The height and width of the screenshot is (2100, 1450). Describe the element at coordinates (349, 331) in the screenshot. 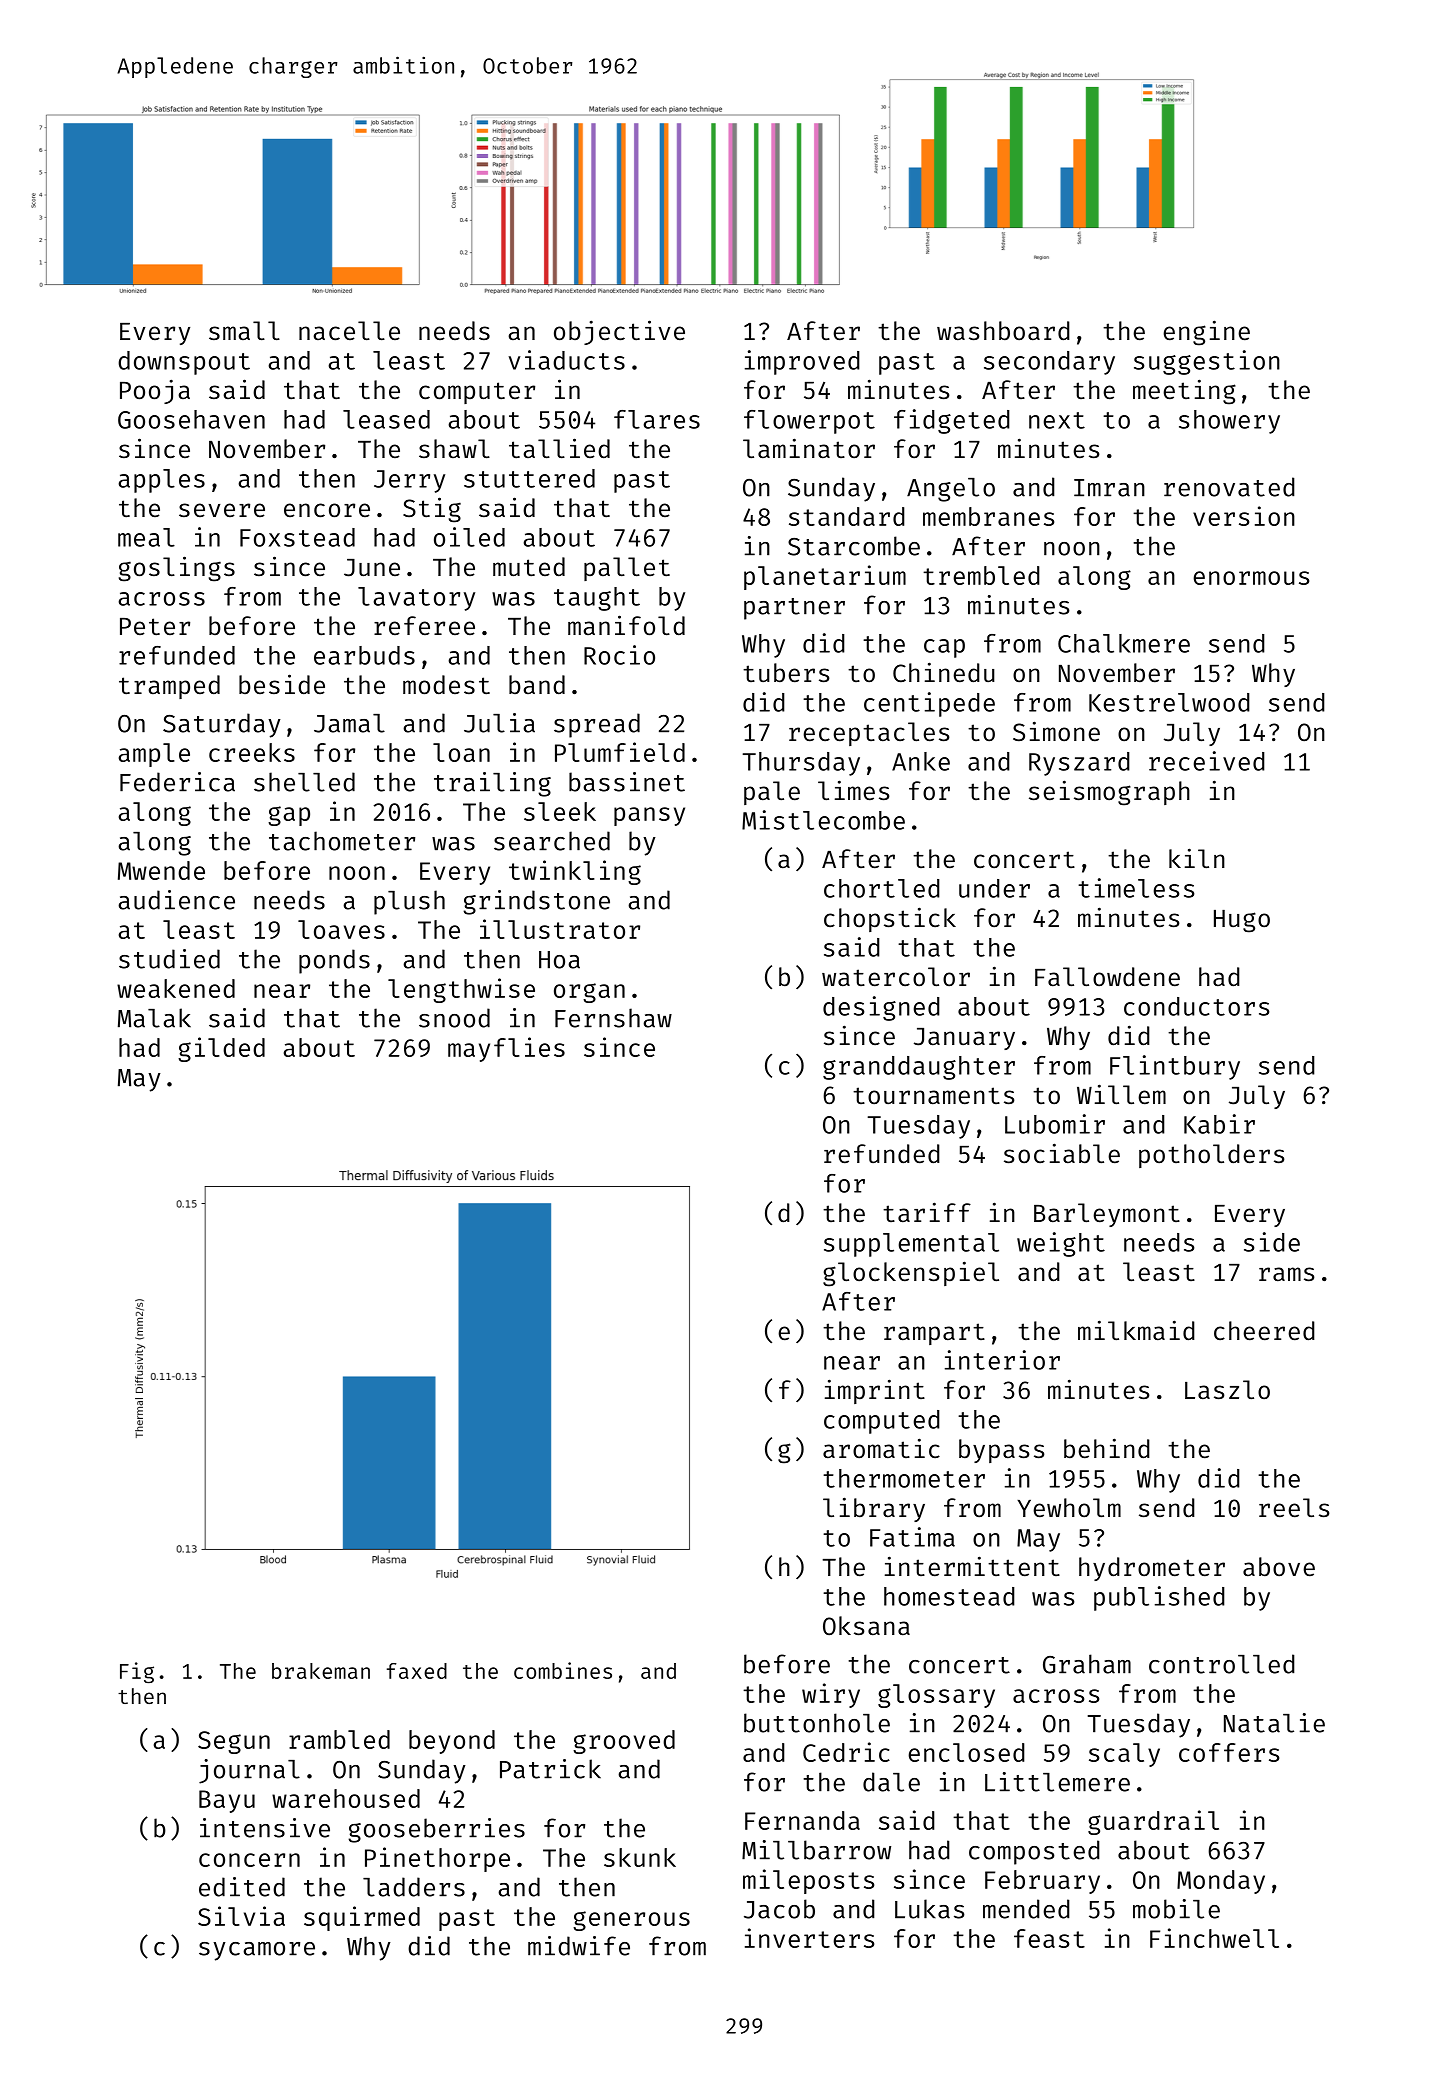

I see `nacelle` at that location.
